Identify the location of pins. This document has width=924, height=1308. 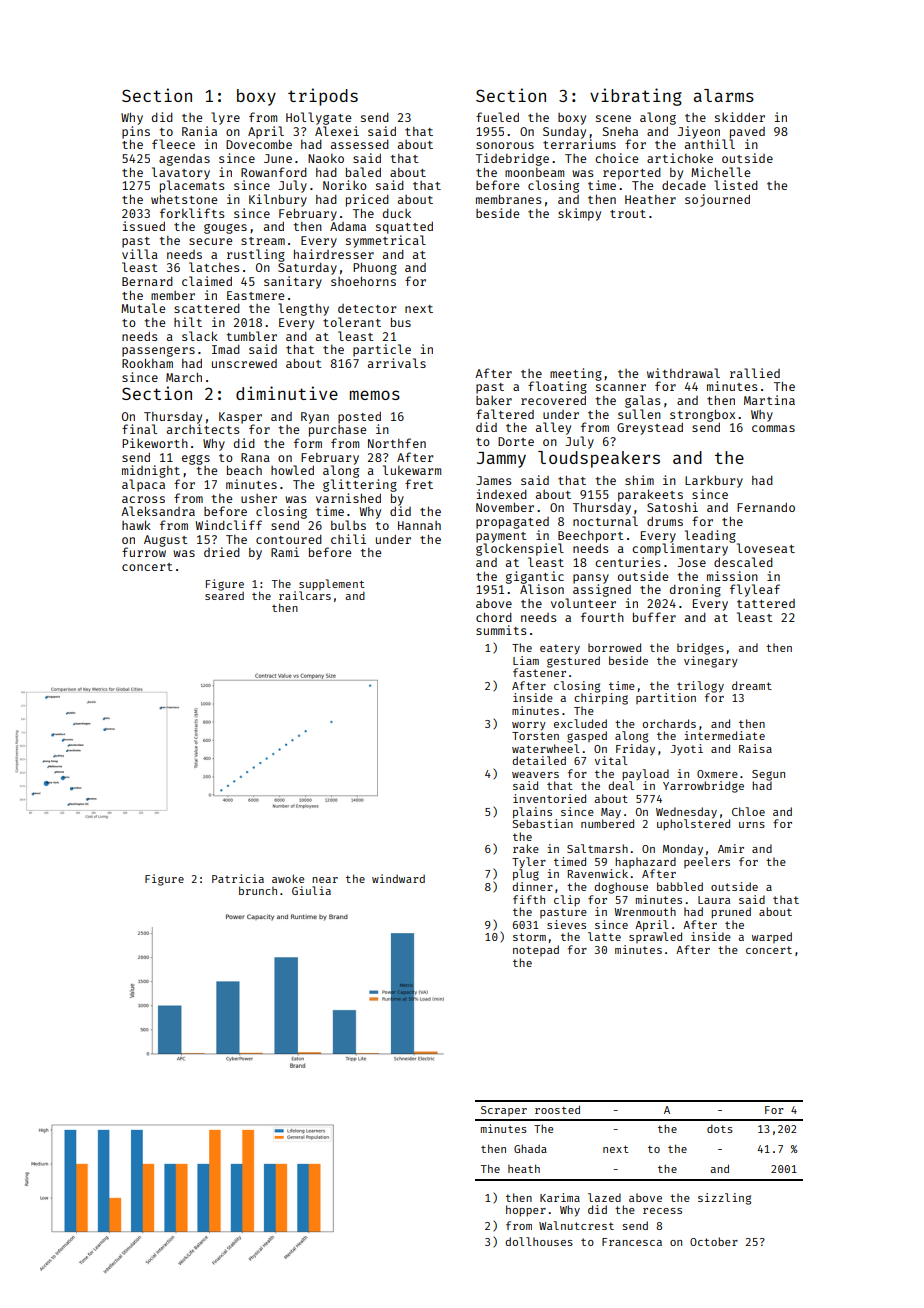
(136, 132).
